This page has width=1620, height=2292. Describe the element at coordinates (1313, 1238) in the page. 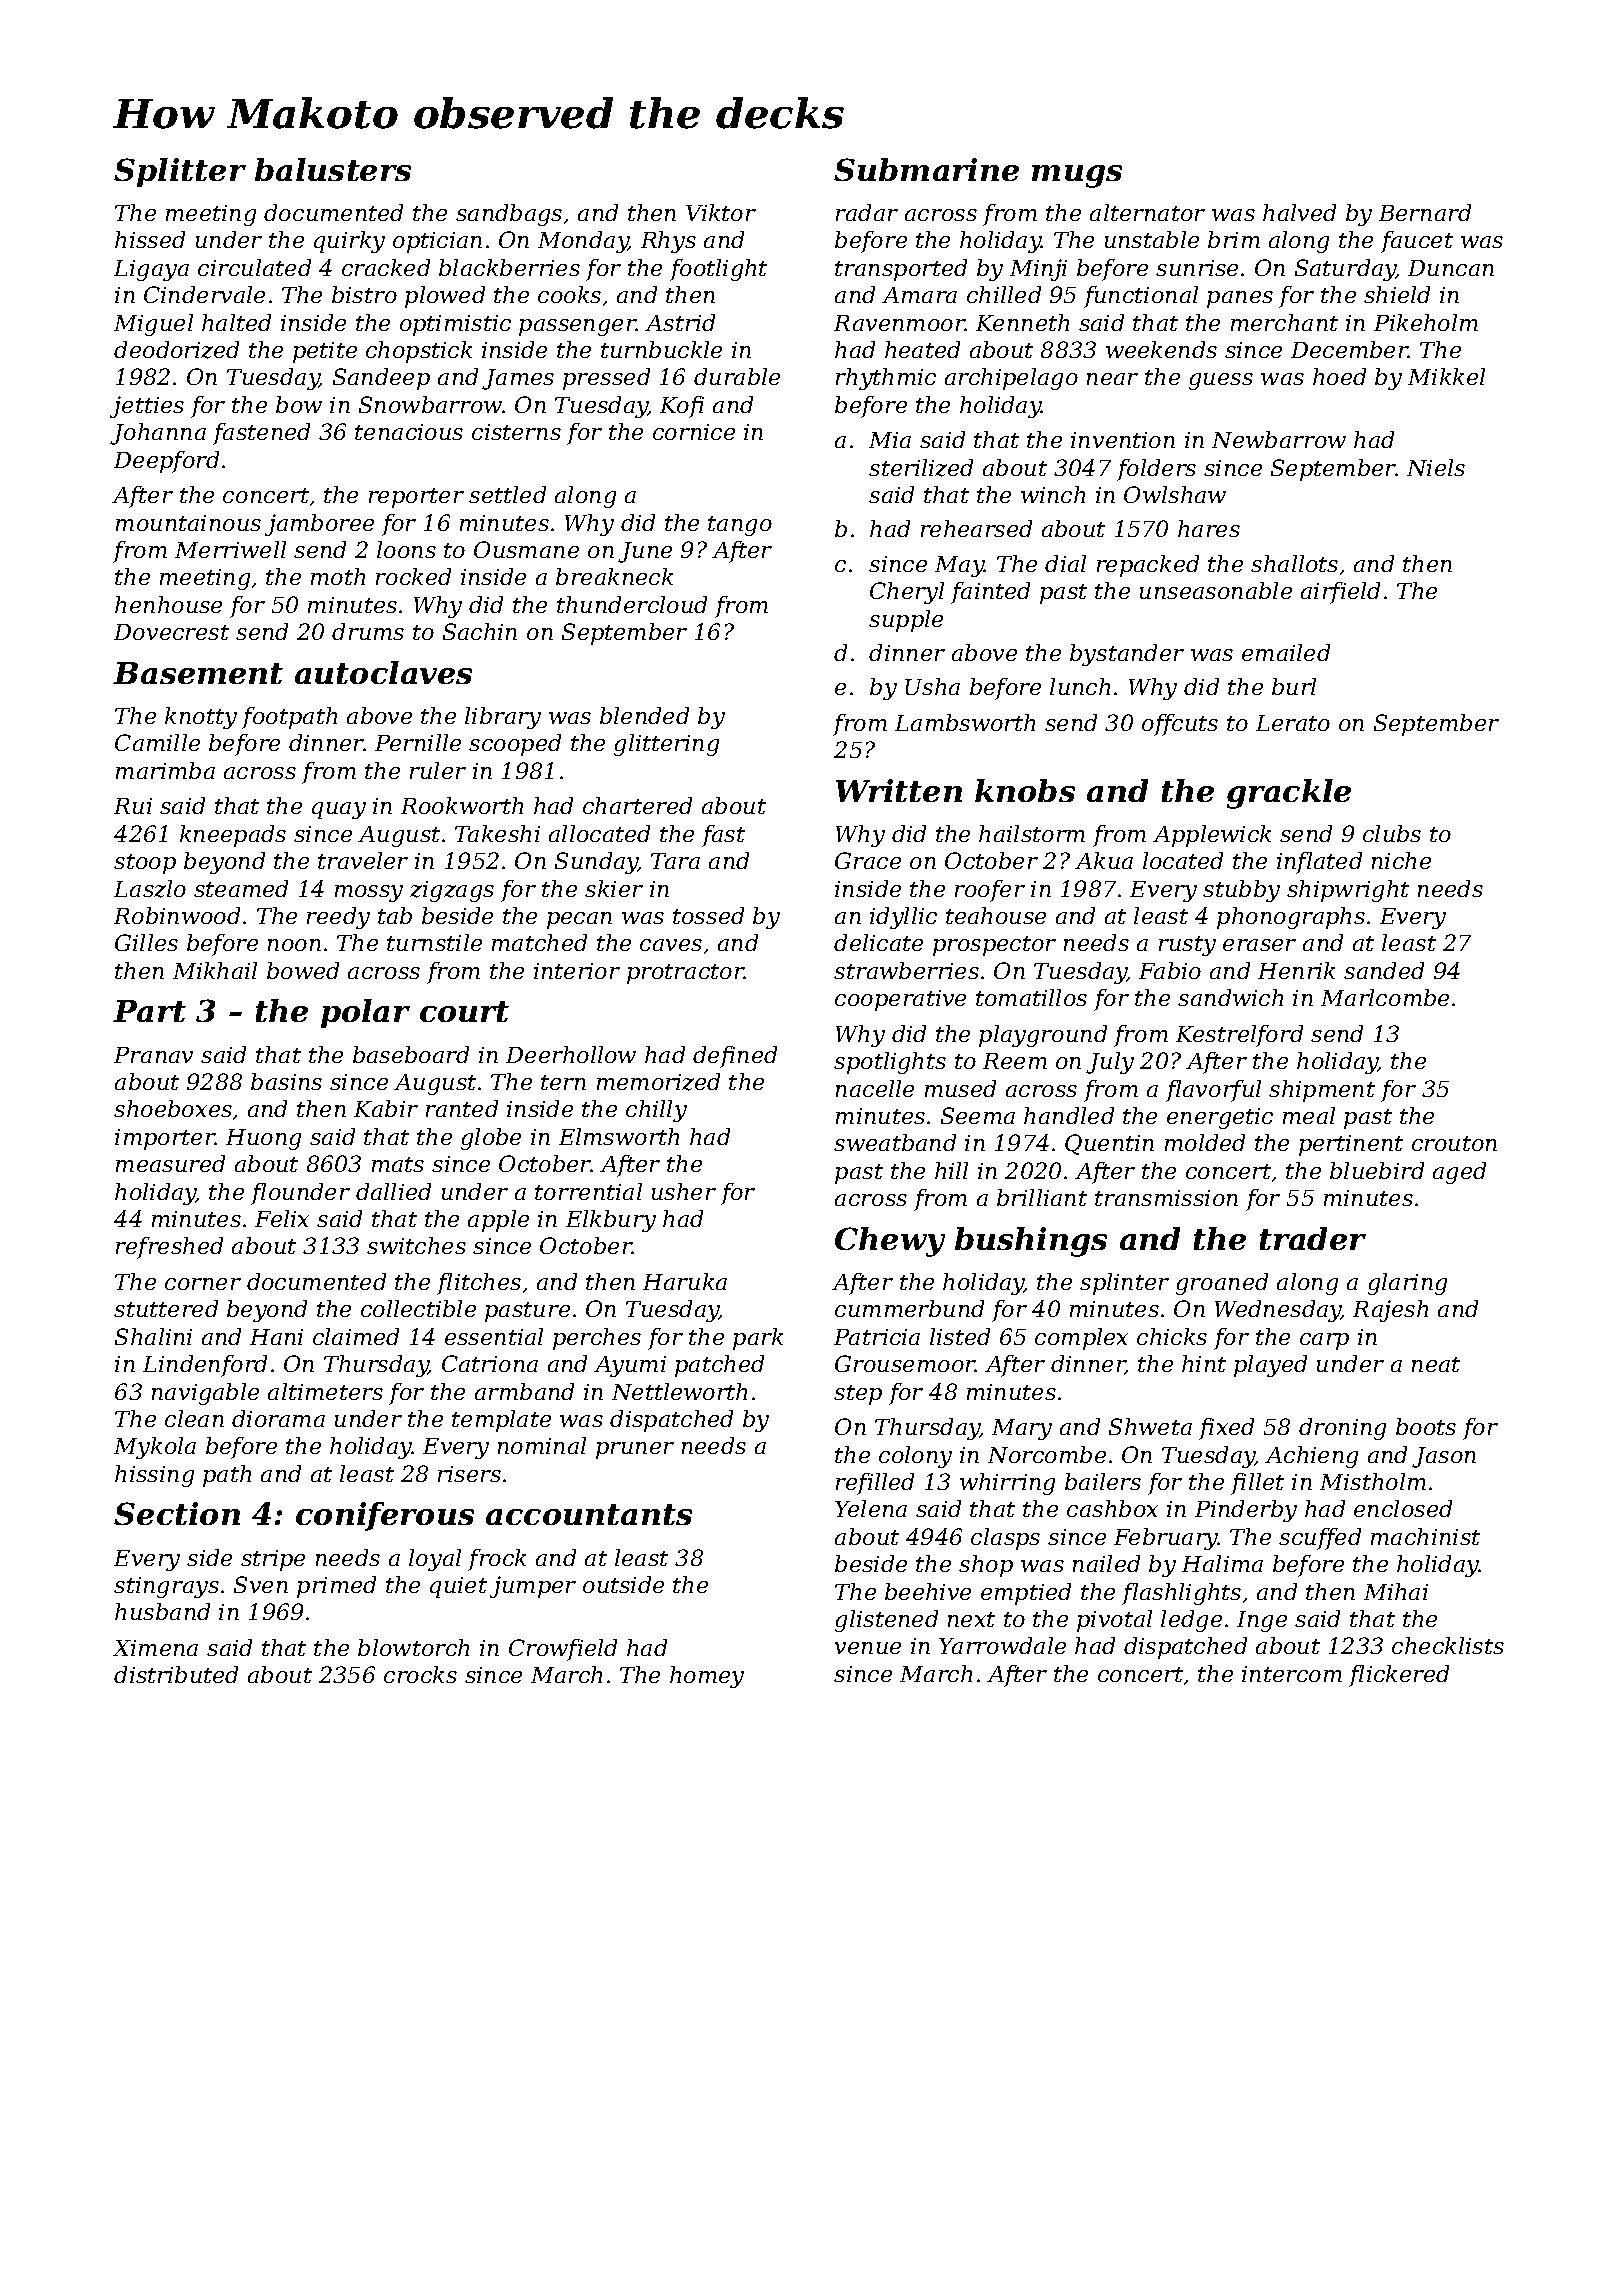

I see `trader` at that location.
